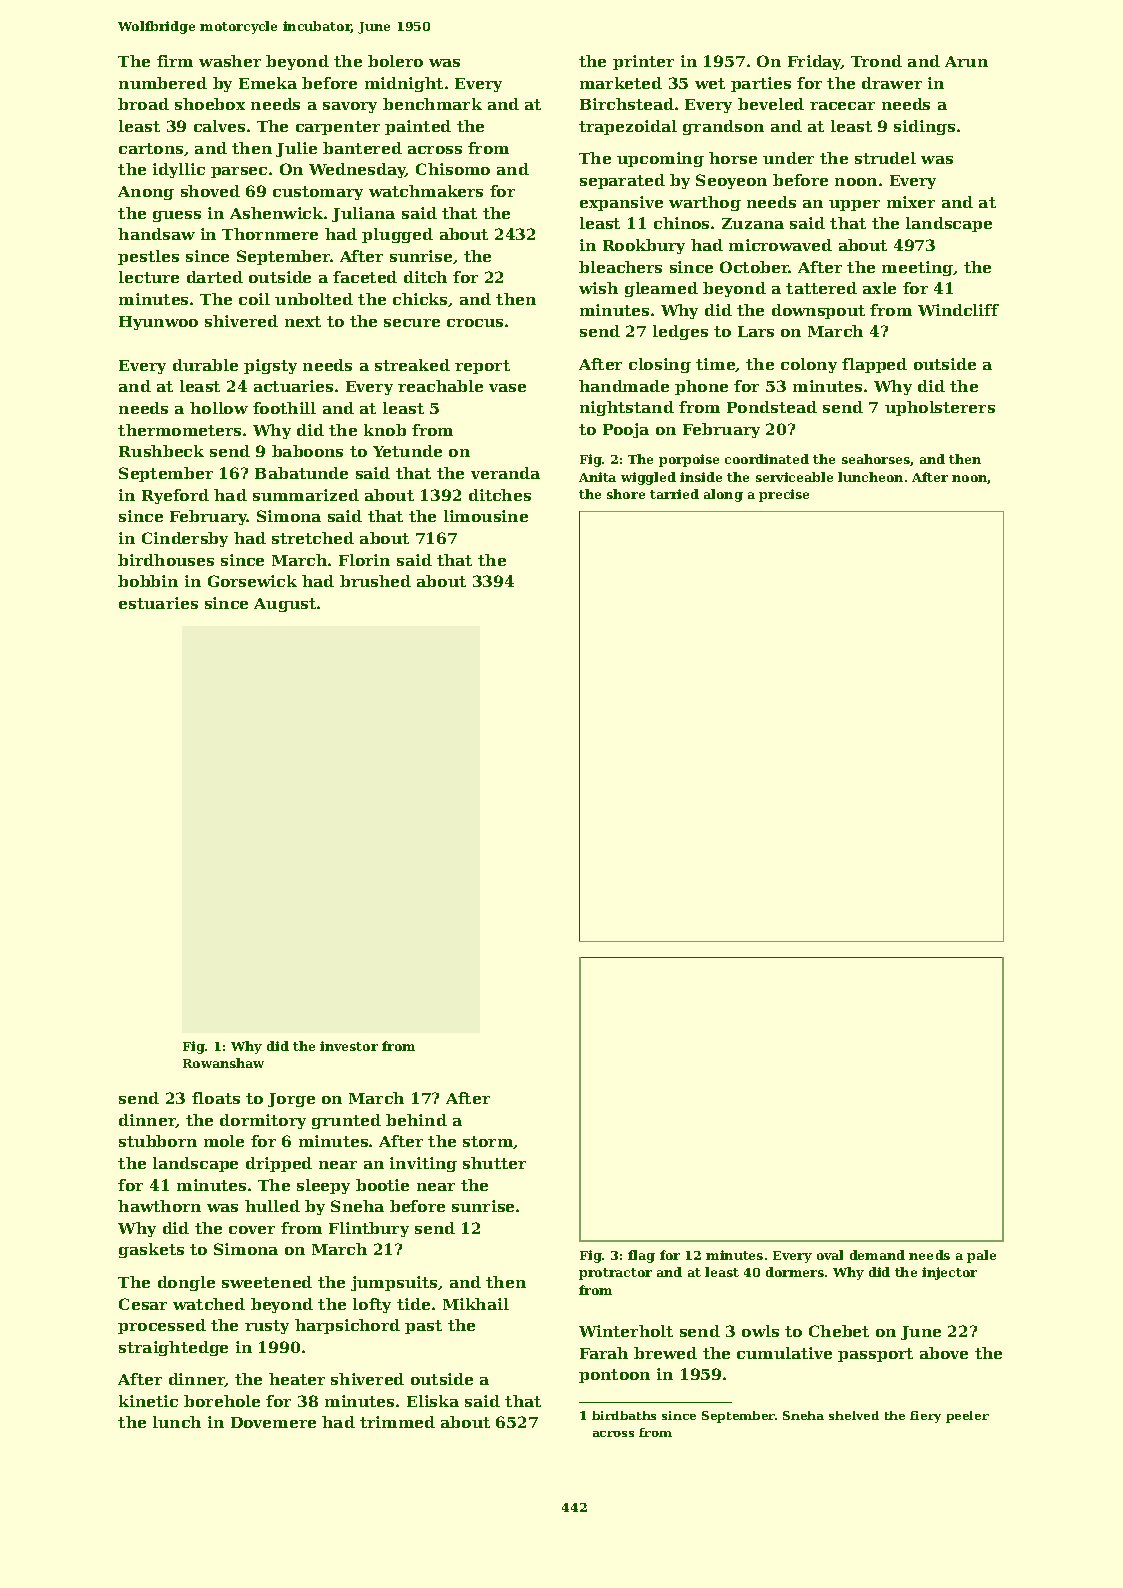  Describe the element at coordinates (270, 366) in the document. I see `pigsty` at that location.
